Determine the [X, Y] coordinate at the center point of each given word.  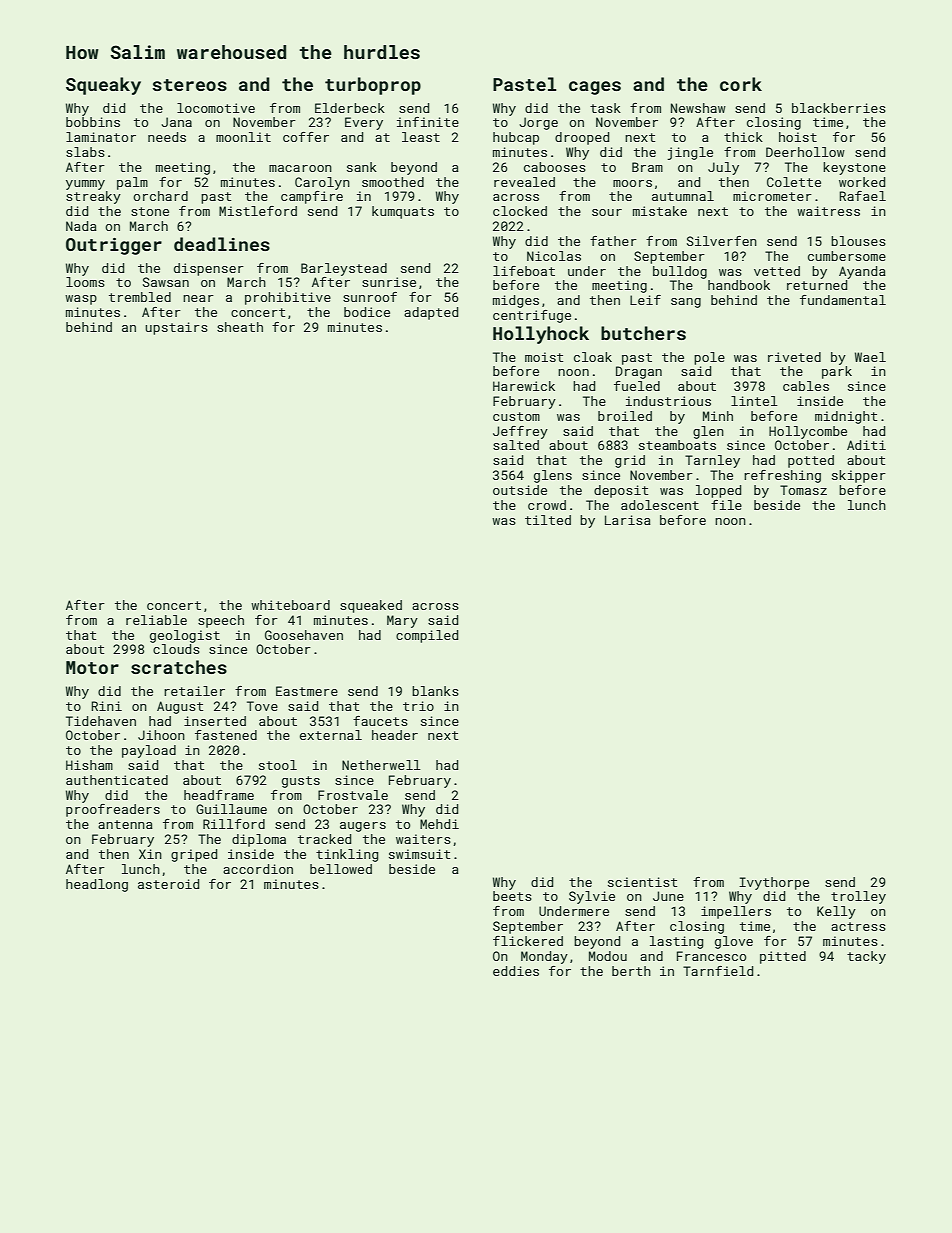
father [613, 241]
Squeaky [103, 86]
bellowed [341, 869]
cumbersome [847, 256]
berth [631, 971]
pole [709, 358]
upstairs [176, 328]
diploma [259, 840]
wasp [81, 300]
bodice [367, 312]
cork [741, 84]
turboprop [373, 86]
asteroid [168, 884]
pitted [783, 957]
